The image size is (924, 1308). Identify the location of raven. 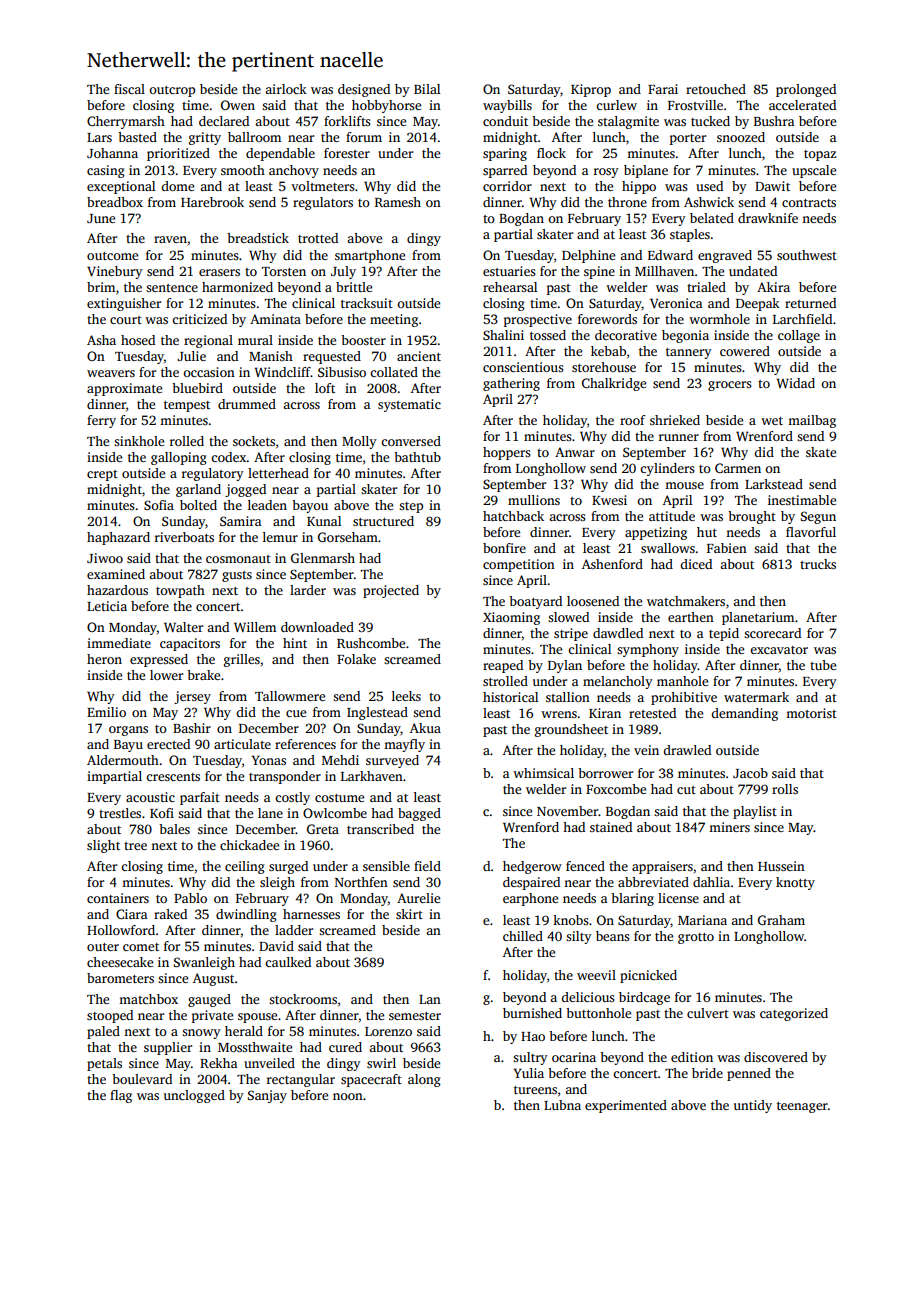
(170, 239).
